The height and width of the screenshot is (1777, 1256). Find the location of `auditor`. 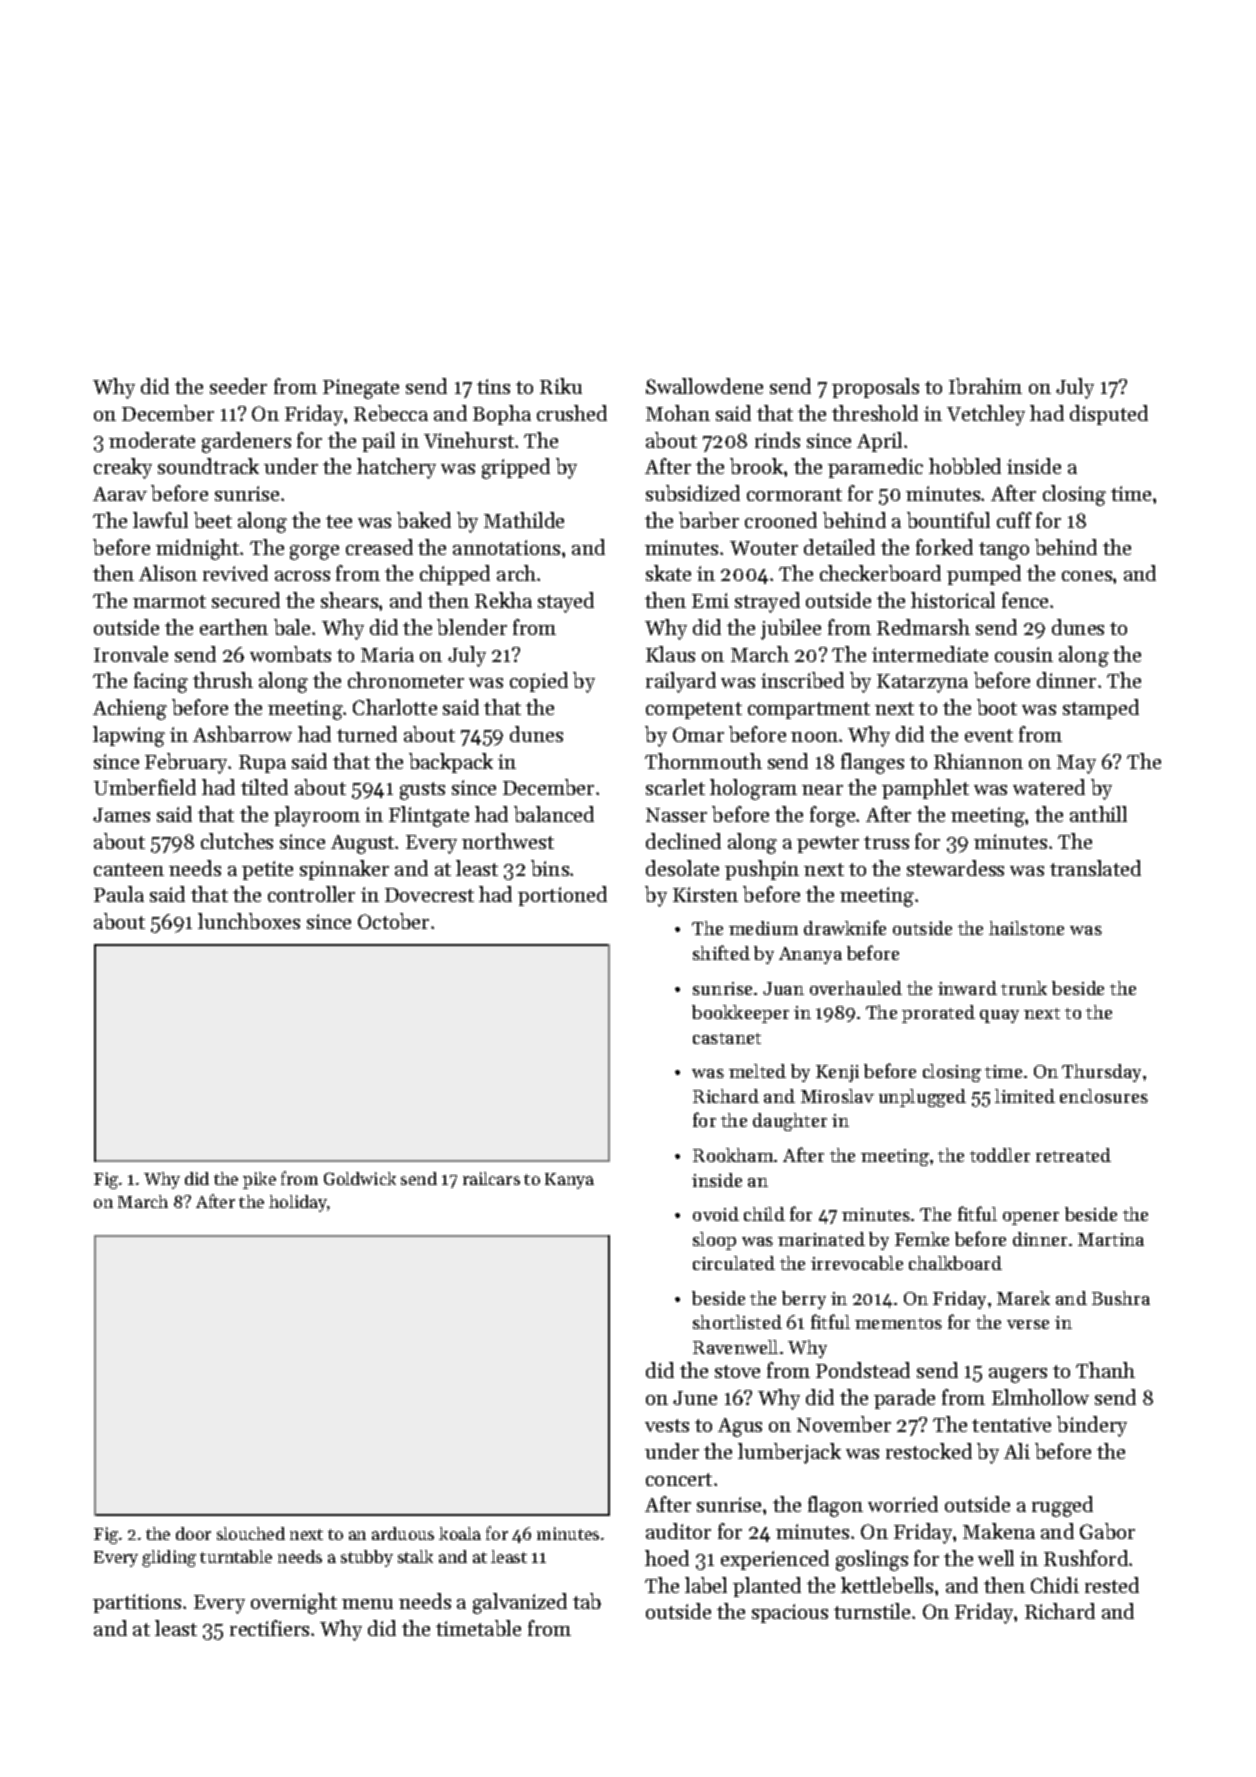

auditor is located at coordinates (678, 1531).
